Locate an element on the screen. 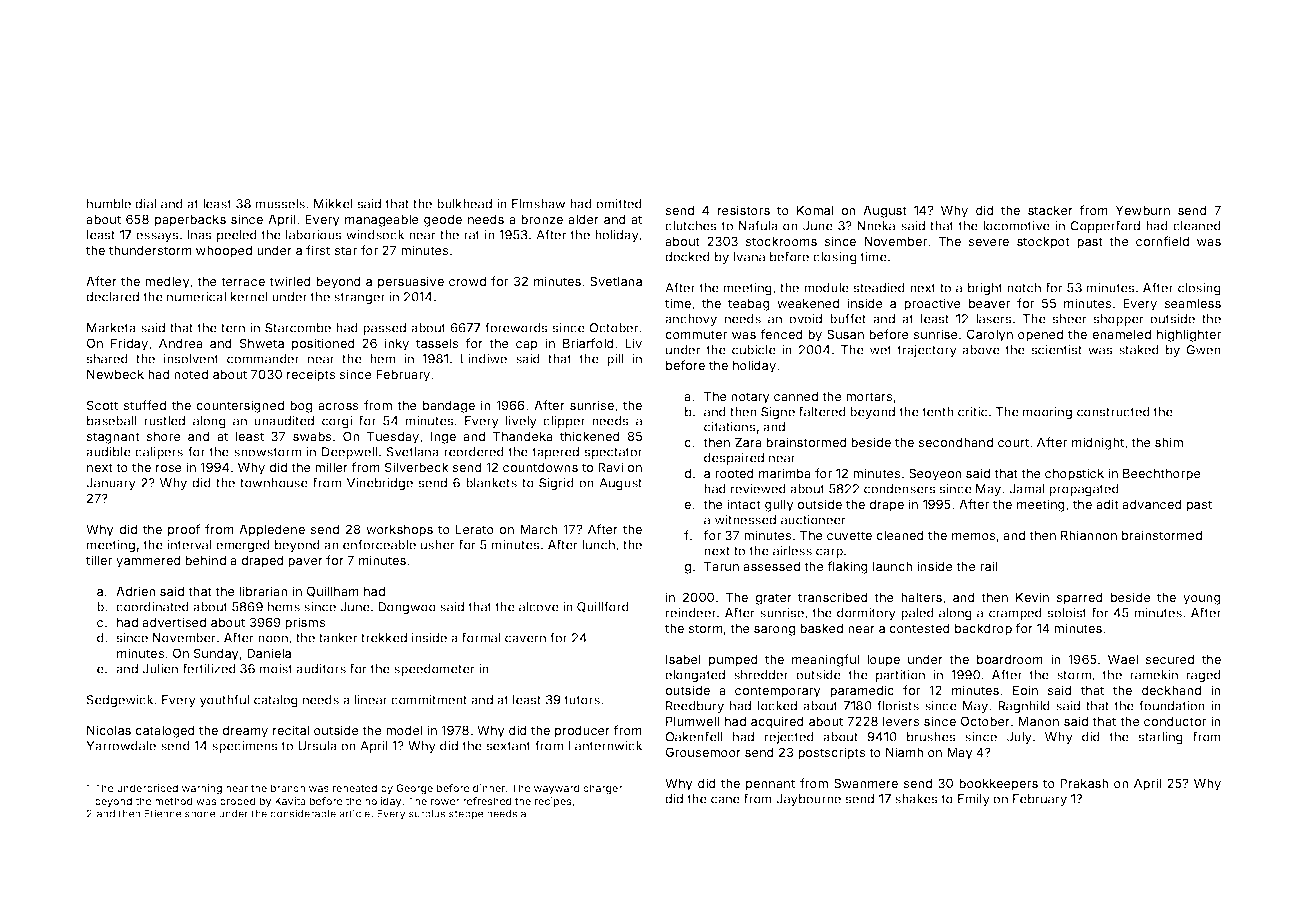 The image size is (1308, 924). omitted is located at coordinates (619, 204).
